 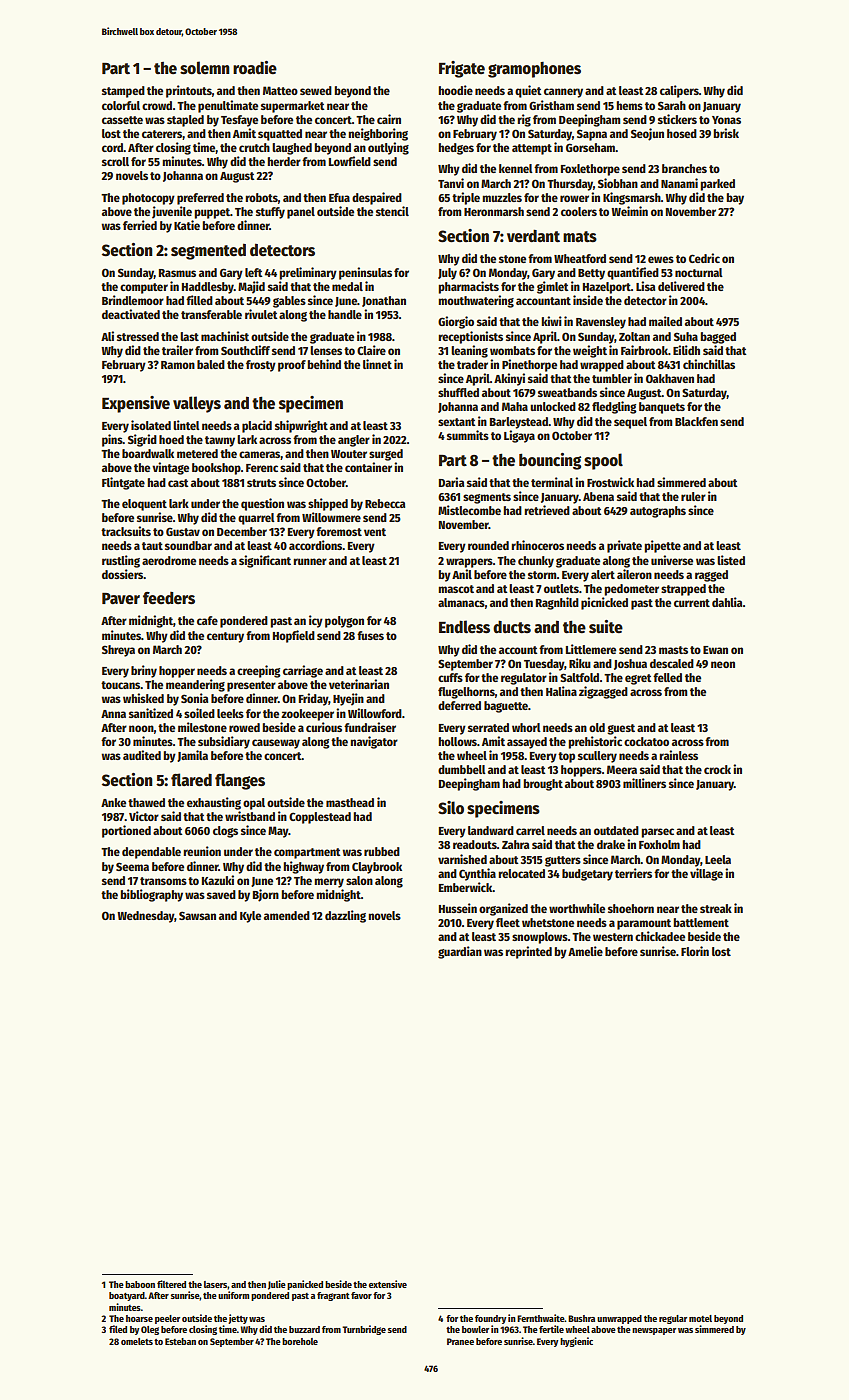 I want to click on chinchillas, so click(x=709, y=364).
